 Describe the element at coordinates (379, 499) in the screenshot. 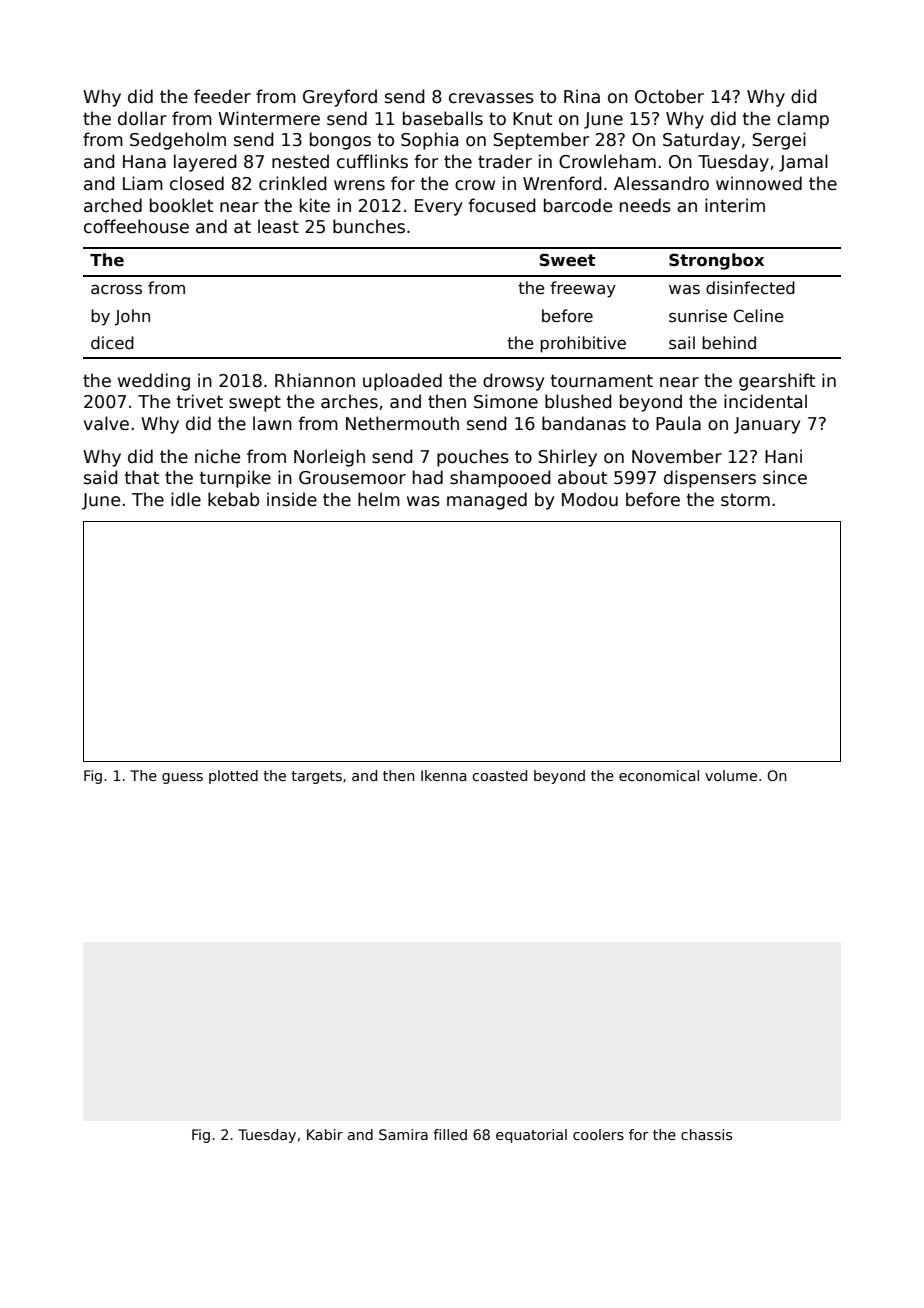

I see `helm` at that location.
